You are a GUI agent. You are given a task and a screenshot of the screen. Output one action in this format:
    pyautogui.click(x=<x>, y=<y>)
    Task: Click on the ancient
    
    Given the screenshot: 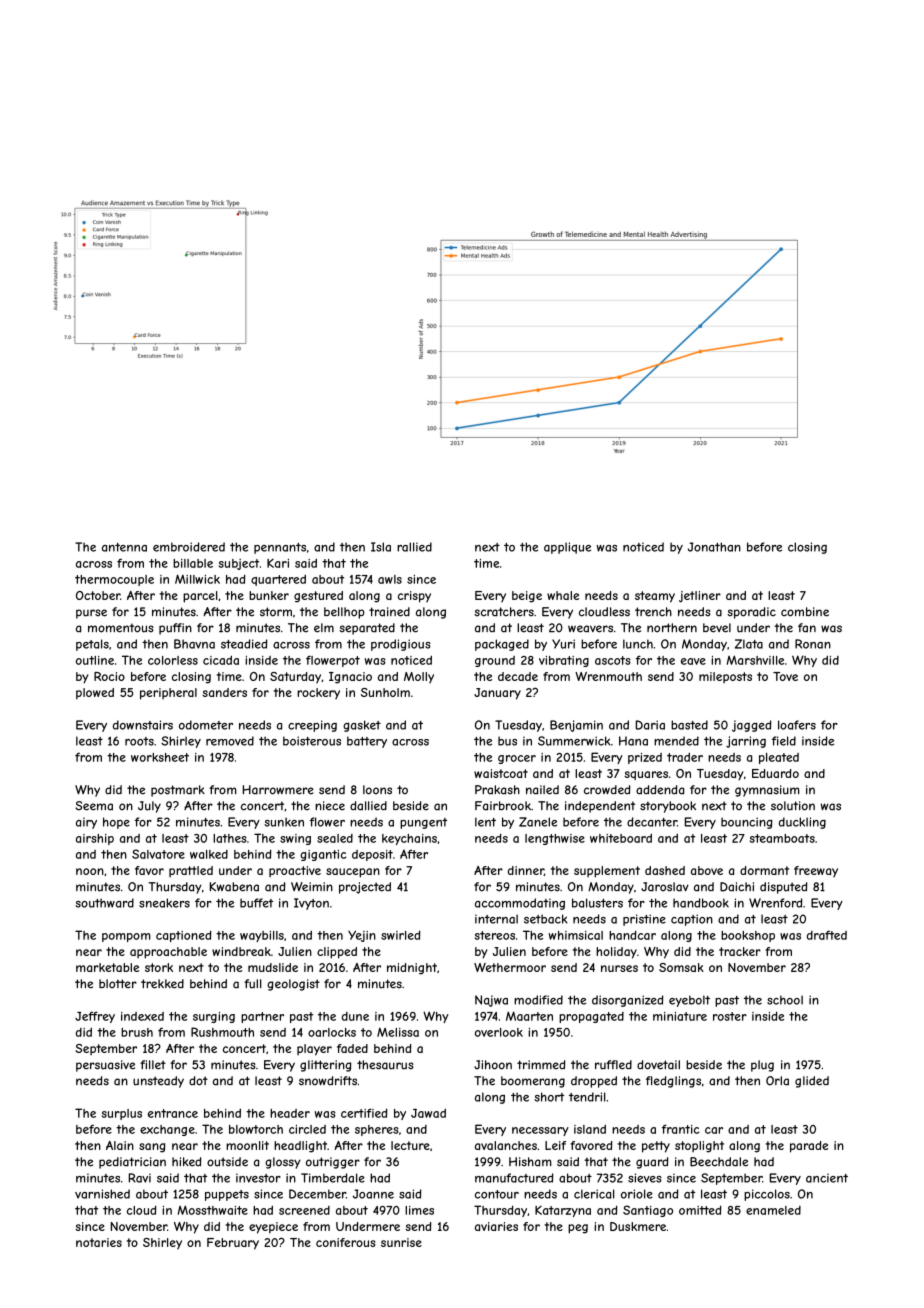 What is the action you would take?
    pyautogui.click(x=827, y=1178)
